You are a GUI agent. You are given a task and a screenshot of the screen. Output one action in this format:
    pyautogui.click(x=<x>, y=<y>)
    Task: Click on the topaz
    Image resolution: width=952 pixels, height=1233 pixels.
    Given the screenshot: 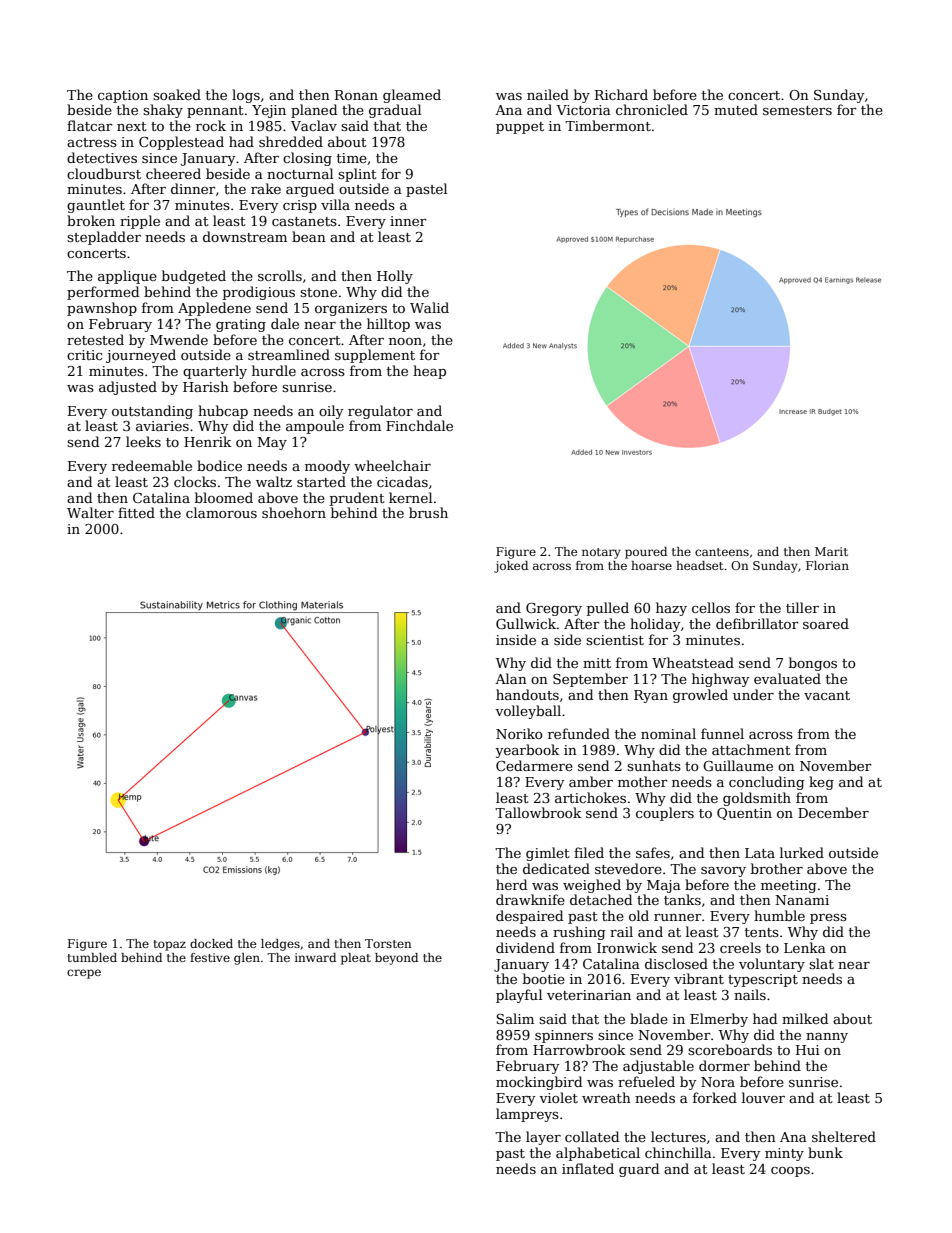 What is the action you would take?
    pyautogui.click(x=169, y=945)
